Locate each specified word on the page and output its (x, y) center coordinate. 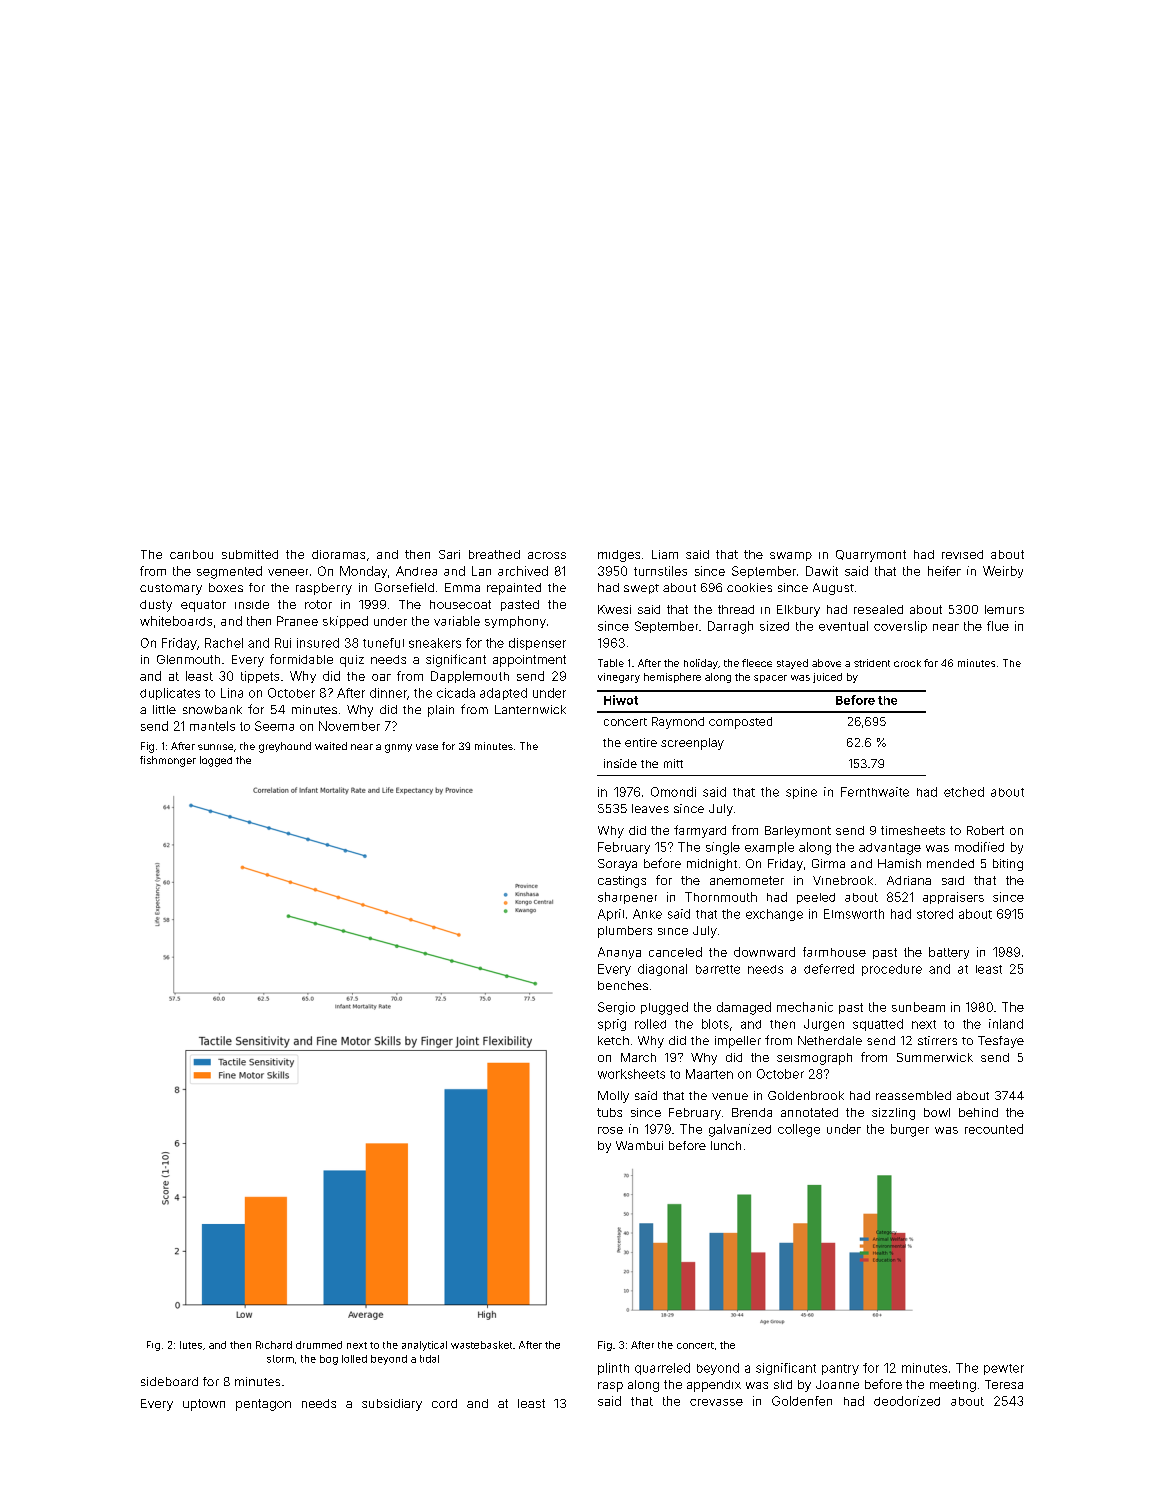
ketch (613, 1040)
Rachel (224, 643)
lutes (191, 1345)
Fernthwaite (875, 792)
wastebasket (481, 1345)
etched (964, 792)
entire (641, 742)
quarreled (662, 1369)
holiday (701, 664)
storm (280, 1359)
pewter (1004, 1369)
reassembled (913, 1095)
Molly (613, 1097)
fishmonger (168, 761)
